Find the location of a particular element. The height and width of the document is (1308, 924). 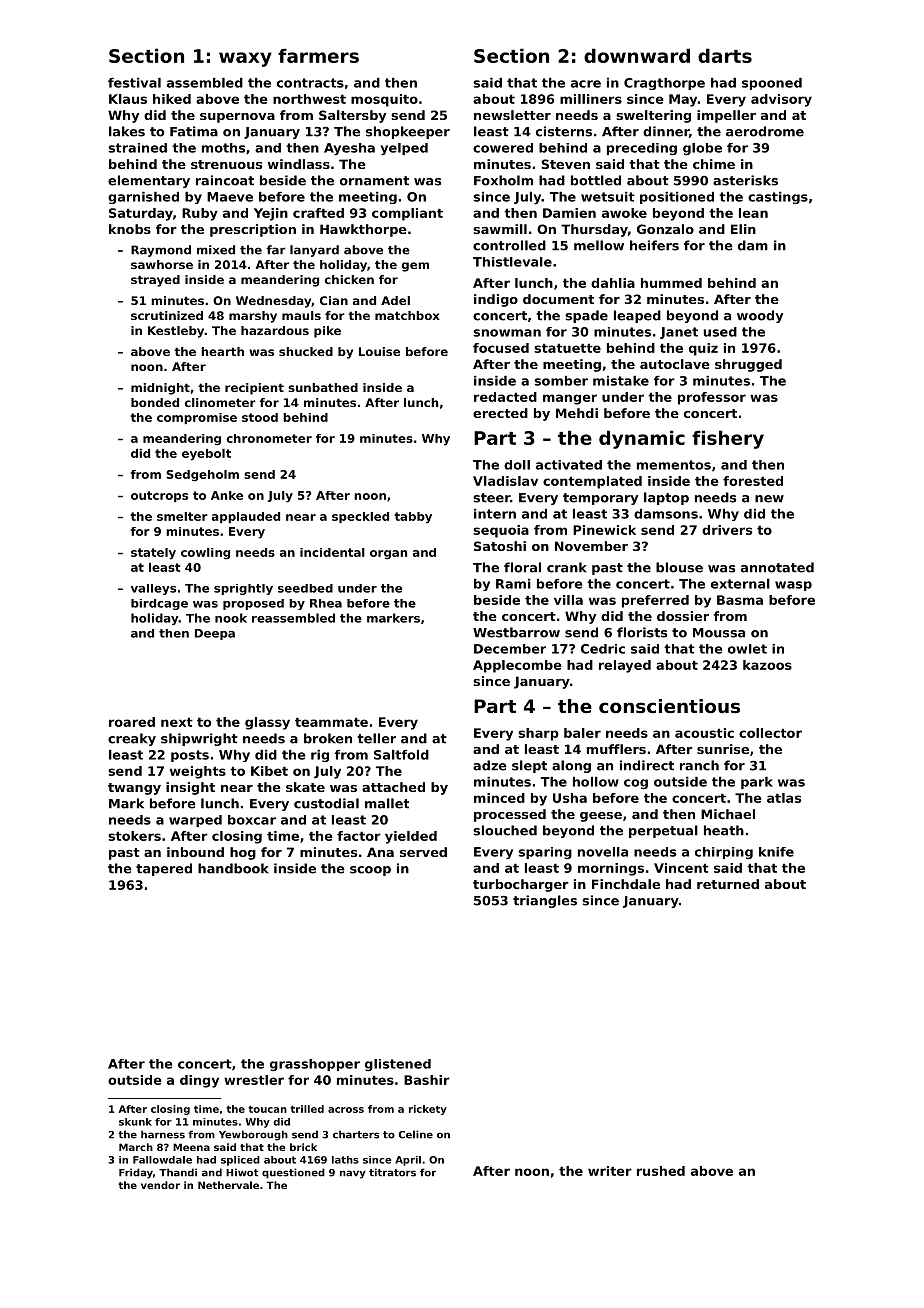

farmers is located at coordinates (318, 55).
